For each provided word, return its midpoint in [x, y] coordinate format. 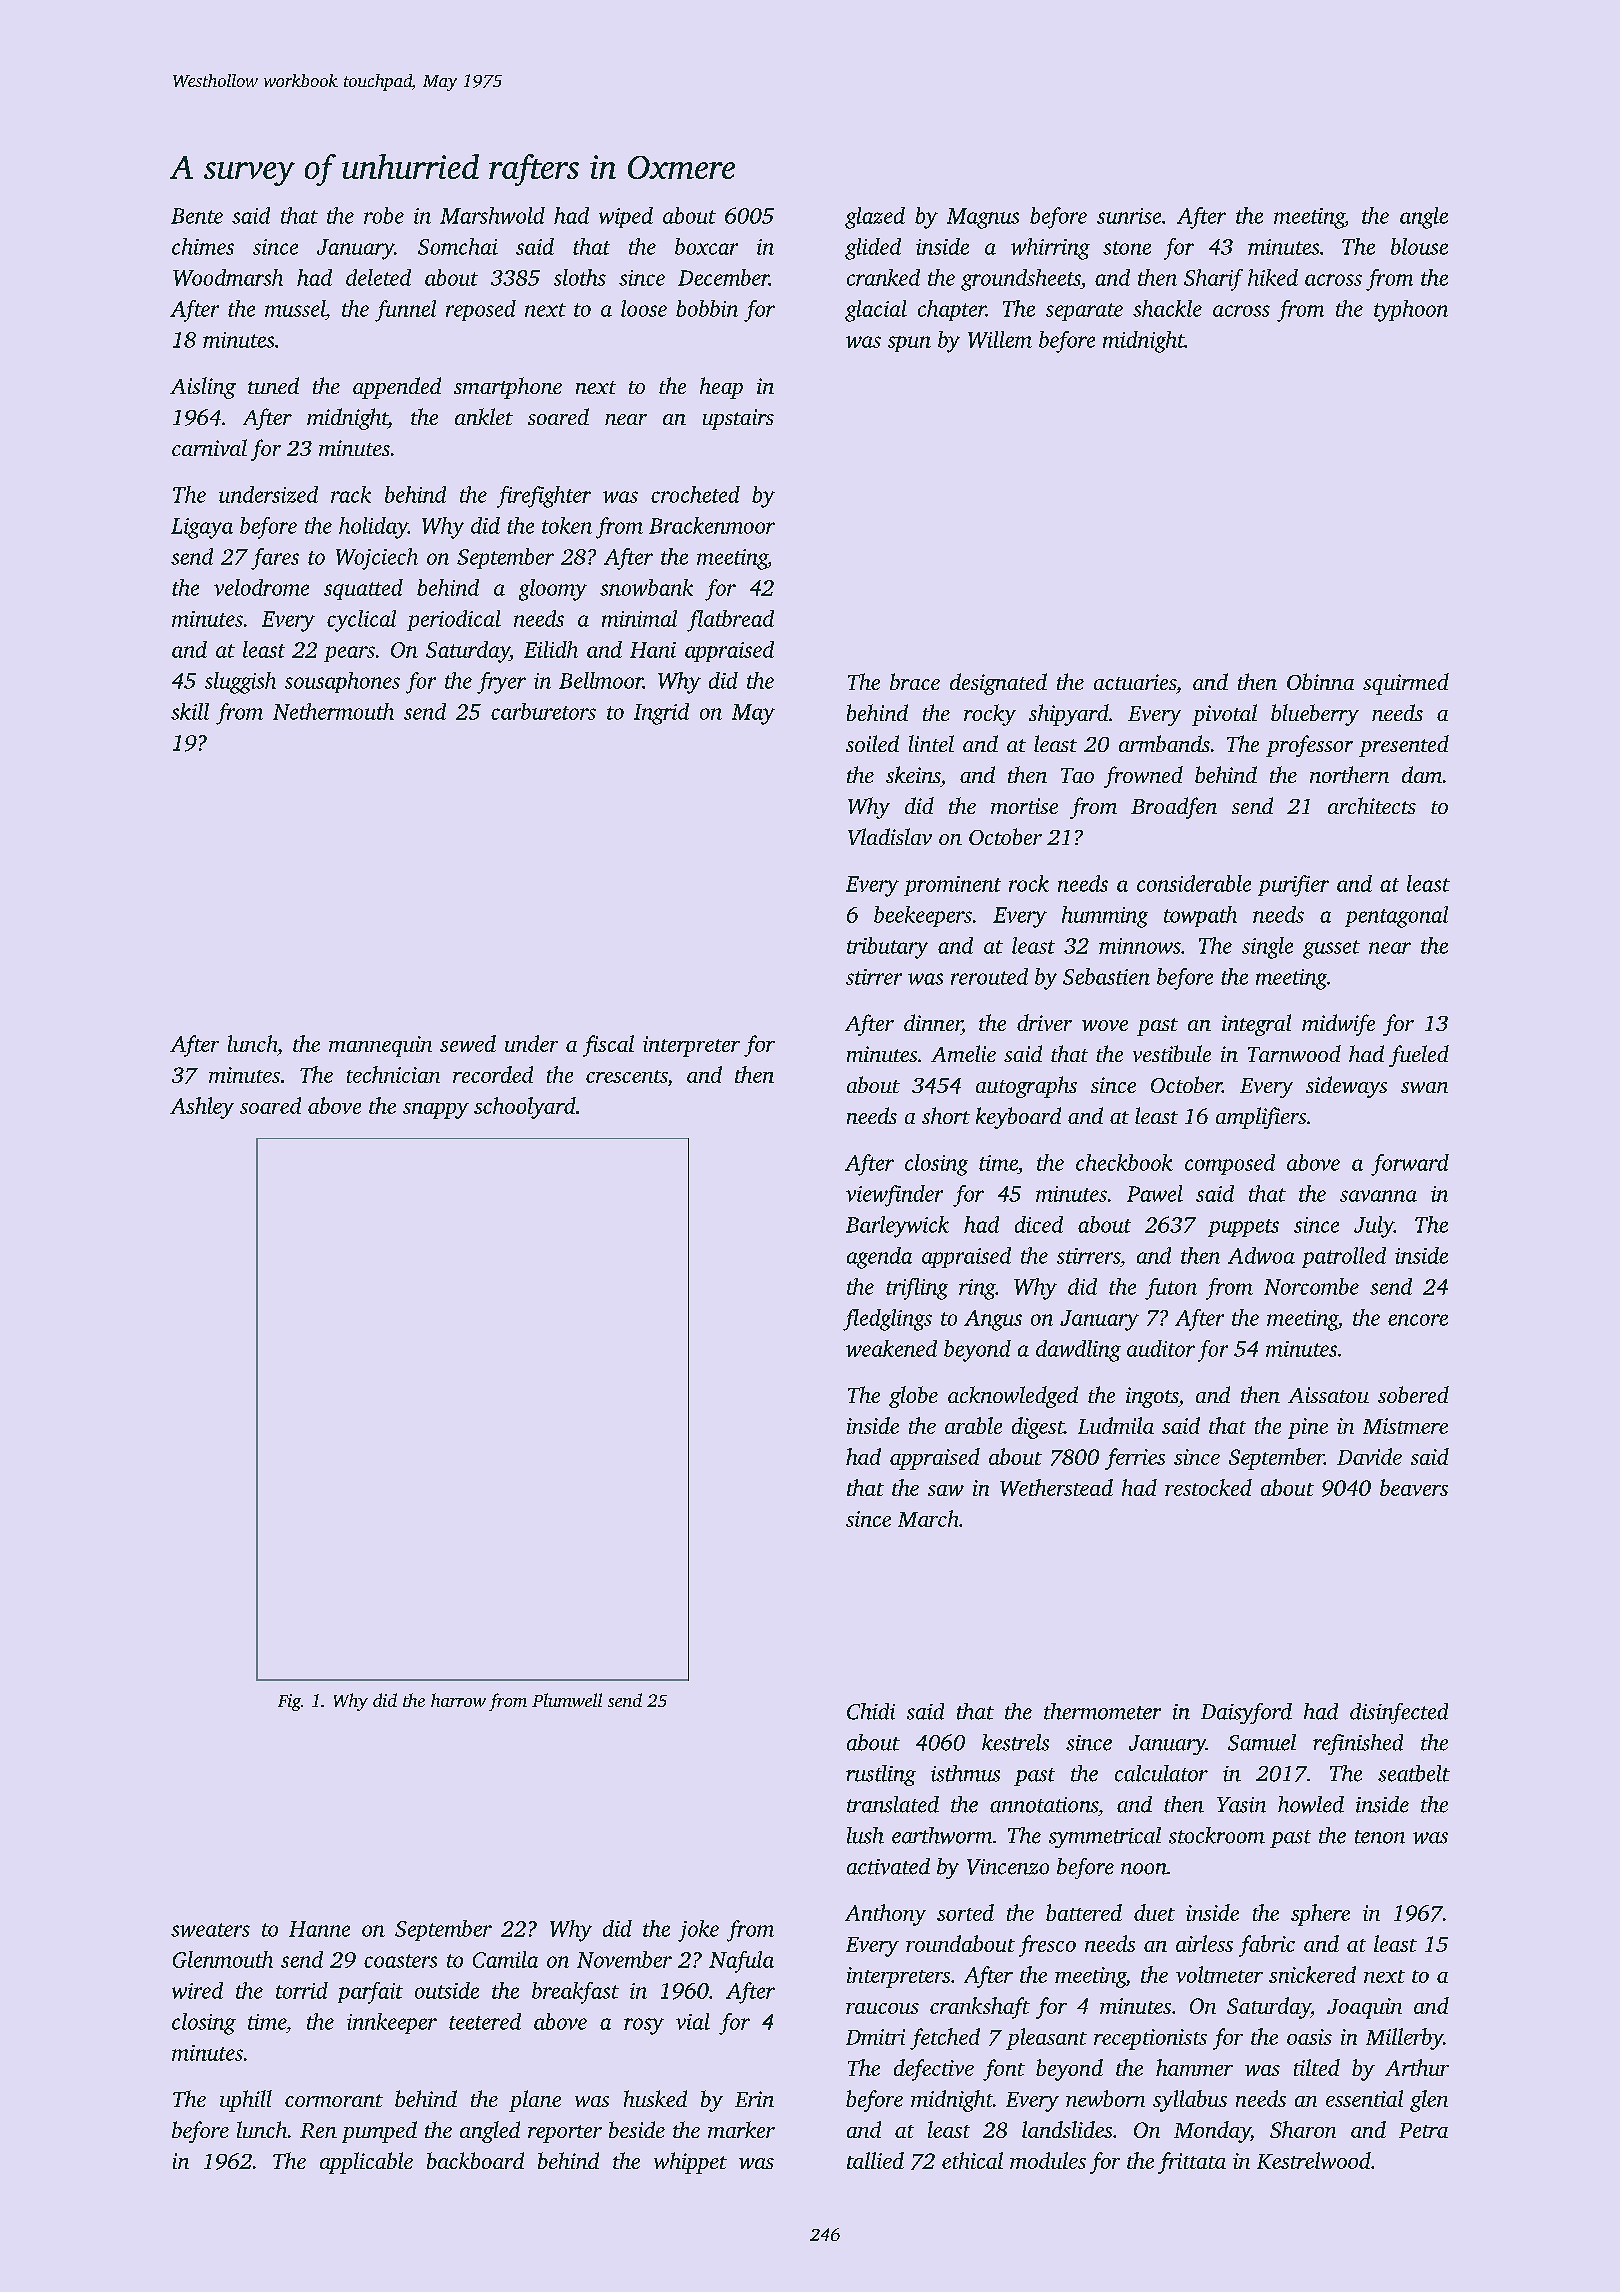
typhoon [1411, 311]
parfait [370, 1993]
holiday [373, 528]
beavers [1414, 1487]
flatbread [730, 621]
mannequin [380, 1046]
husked [655, 2098]
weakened [891, 1348]
